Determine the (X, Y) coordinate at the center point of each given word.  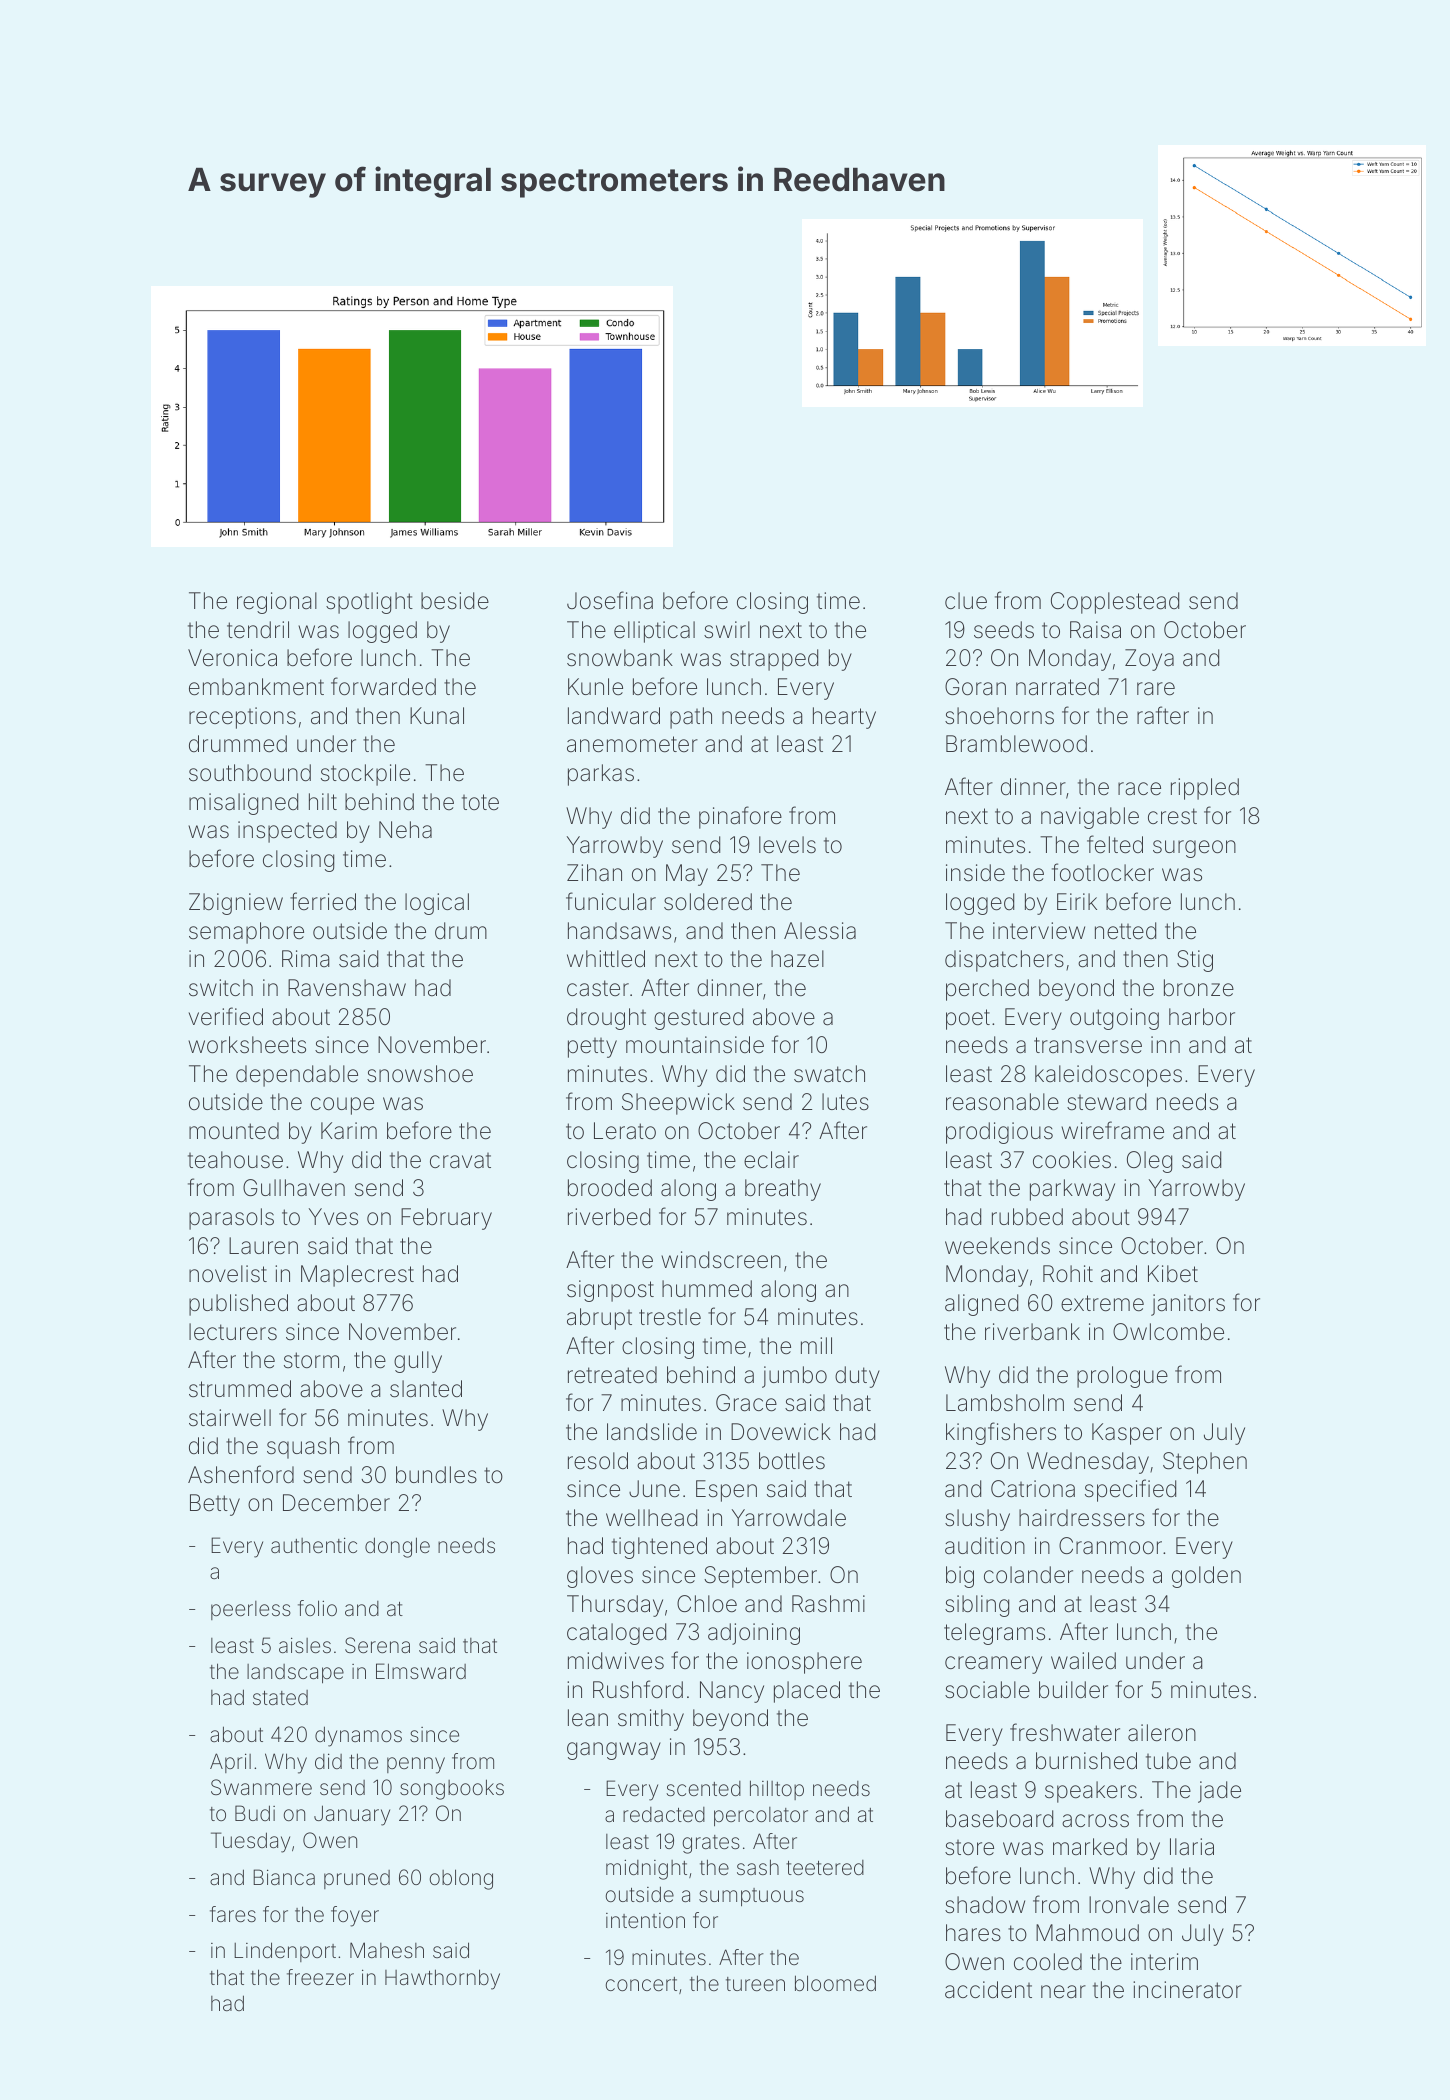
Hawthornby (442, 1979)
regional (277, 603)
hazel (797, 959)
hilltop (777, 1790)
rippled (1205, 789)
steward (1106, 1102)
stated (280, 1697)
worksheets (247, 1045)
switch (221, 988)
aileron (1162, 1733)
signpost (610, 1291)
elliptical (654, 632)
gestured (698, 1019)
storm (311, 1360)
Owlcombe (1168, 1332)
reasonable (1002, 1102)
